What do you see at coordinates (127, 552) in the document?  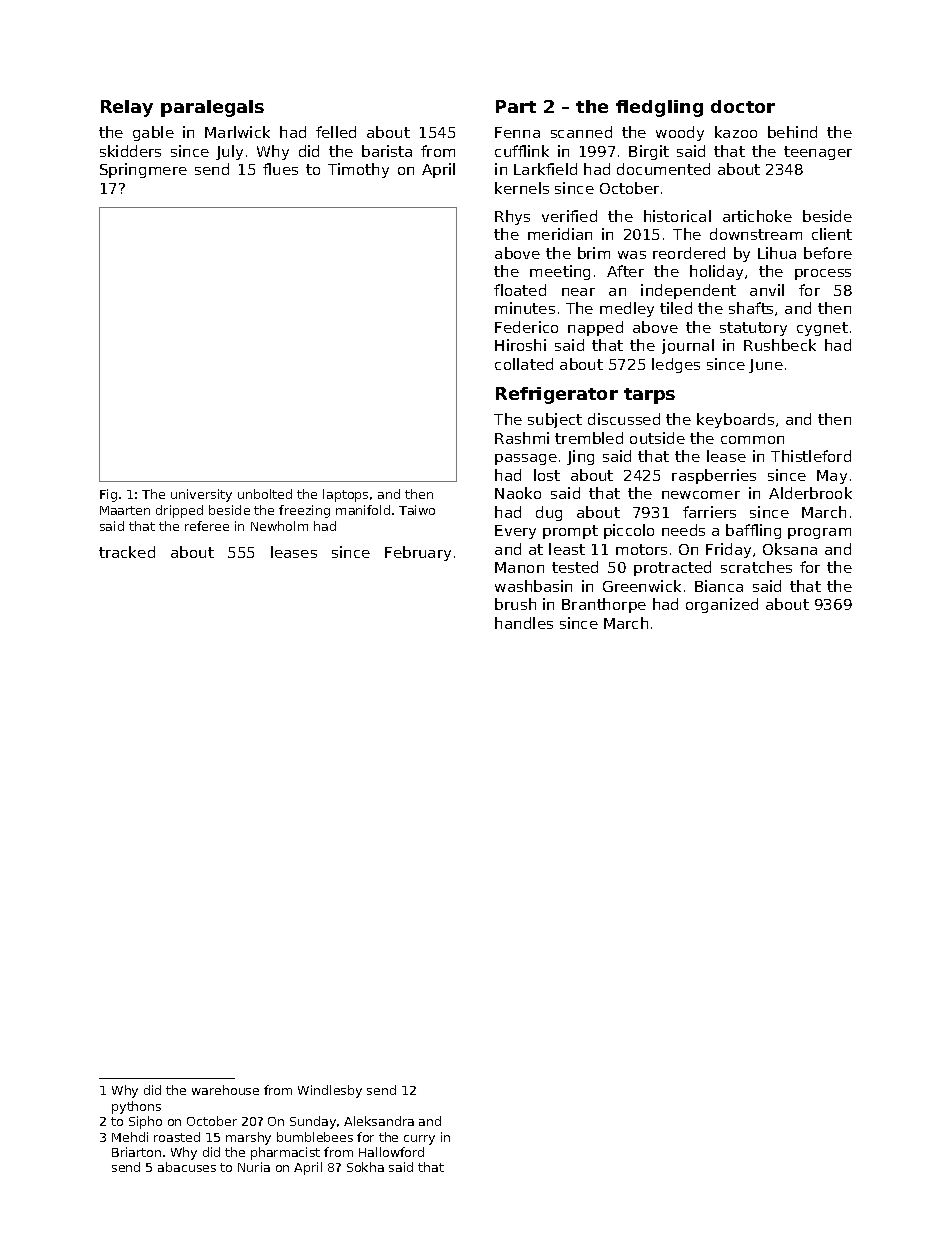 I see `tracked` at bounding box center [127, 552].
